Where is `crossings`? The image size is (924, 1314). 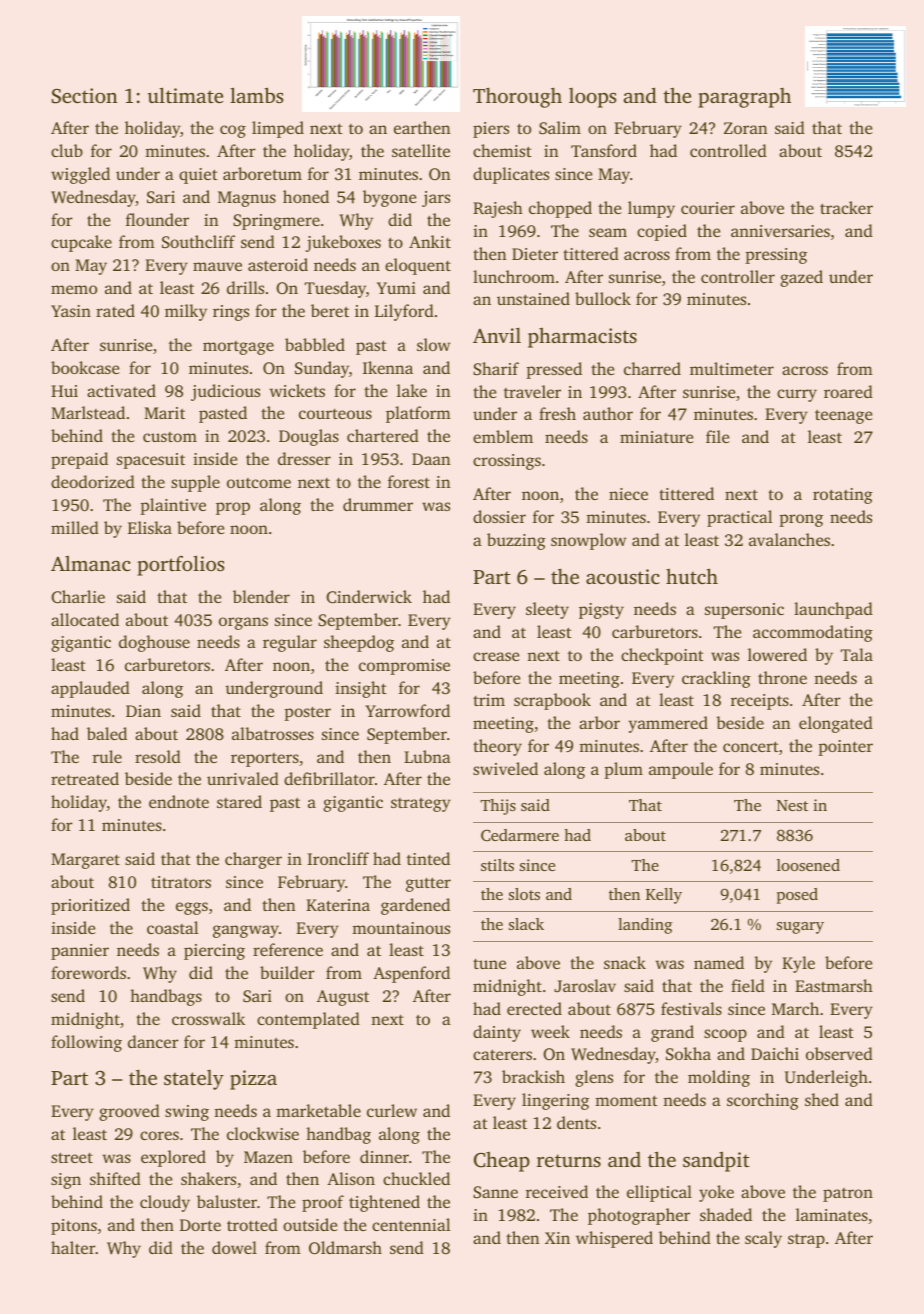
crossings is located at coordinates (507, 462).
